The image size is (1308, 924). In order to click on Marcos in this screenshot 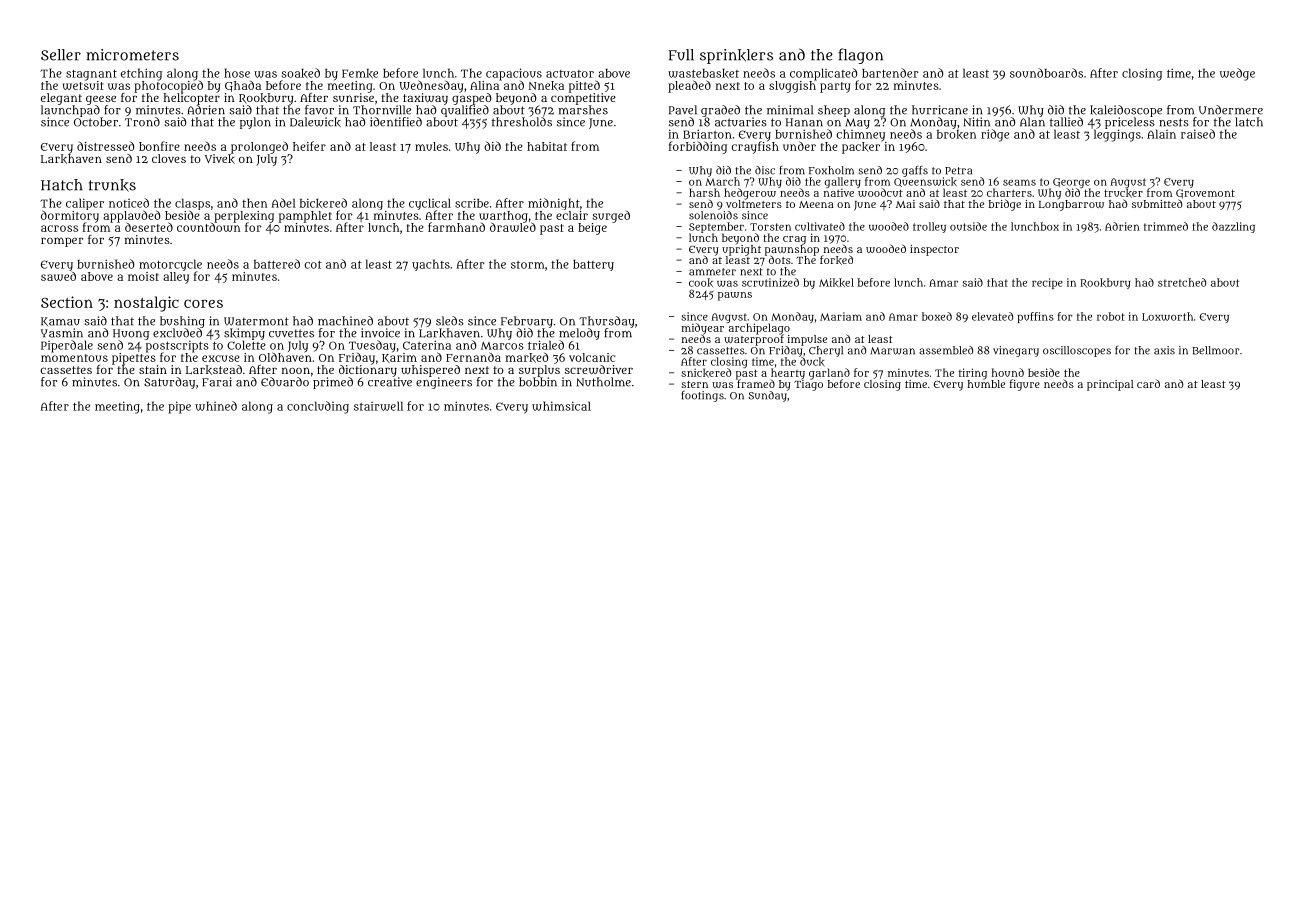, I will do `click(502, 346)`.
